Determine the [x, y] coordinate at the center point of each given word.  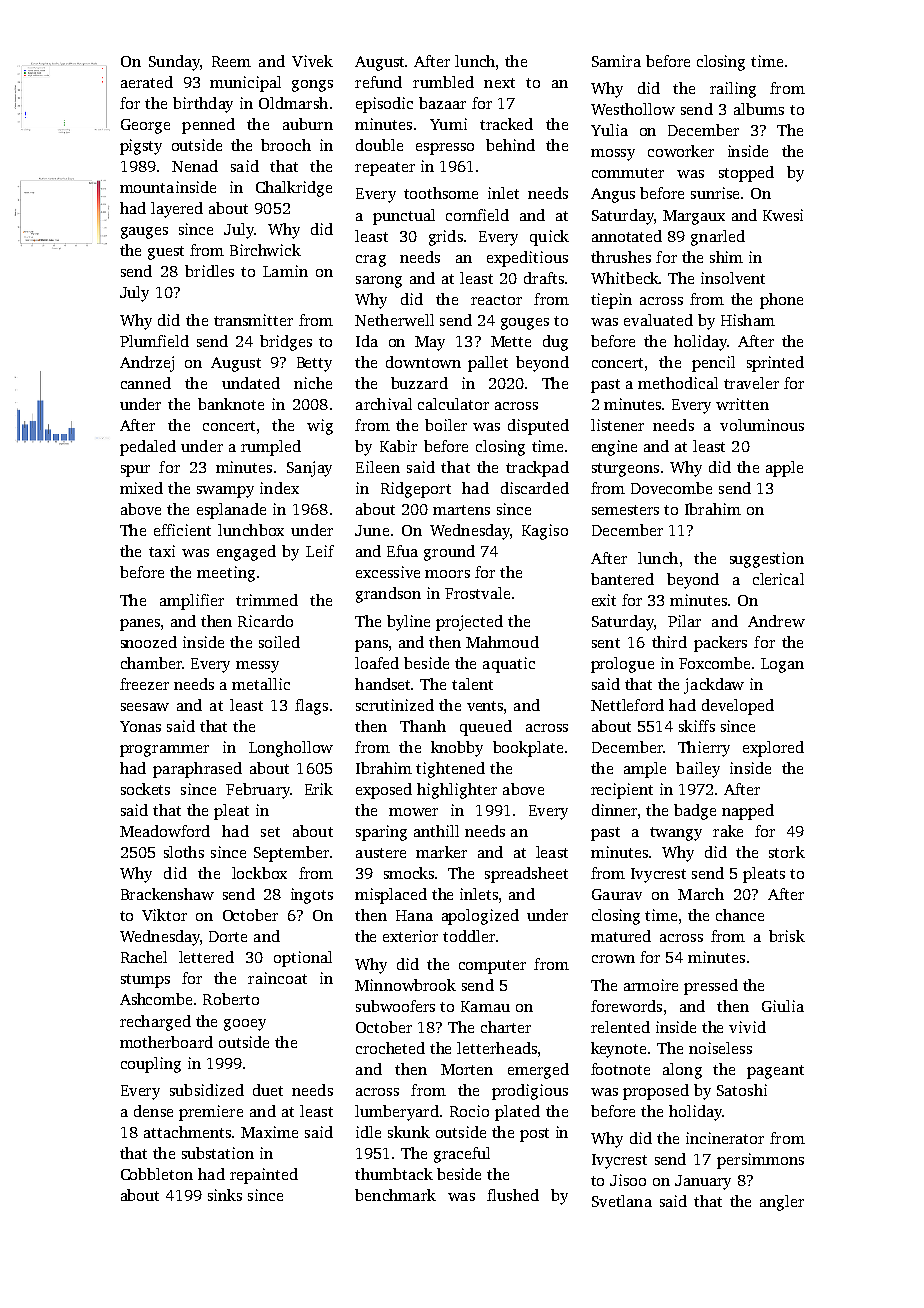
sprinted [775, 364]
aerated [147, 82]
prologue [622, 665]
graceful [462, 1155]
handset [383, 684]
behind [510, 145]
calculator [453, 404]
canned [146, 383]
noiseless [720, 1048]
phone [781, 301]
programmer [164, 751]
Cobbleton [157, 1174]
